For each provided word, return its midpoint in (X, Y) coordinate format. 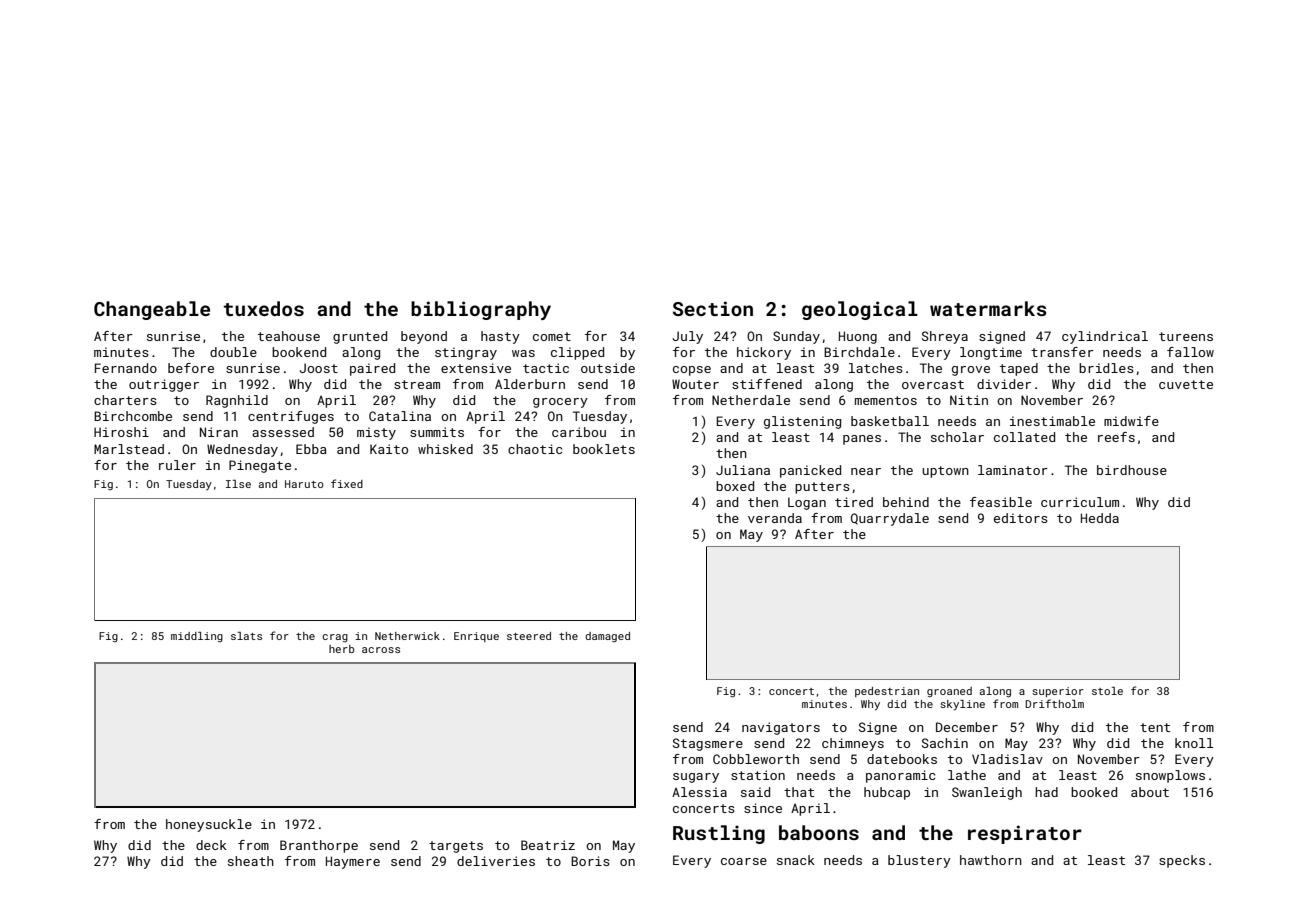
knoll (1194, 743)
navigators (781, 728)
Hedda (1100, 518)
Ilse (238, 484)
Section (713, 308)
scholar (957, 437)
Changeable (152, 310)
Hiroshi (121, 432)
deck (211, 845)
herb (341, 649)
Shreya (945, 337)
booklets (604, 449)
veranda (775, 518)
